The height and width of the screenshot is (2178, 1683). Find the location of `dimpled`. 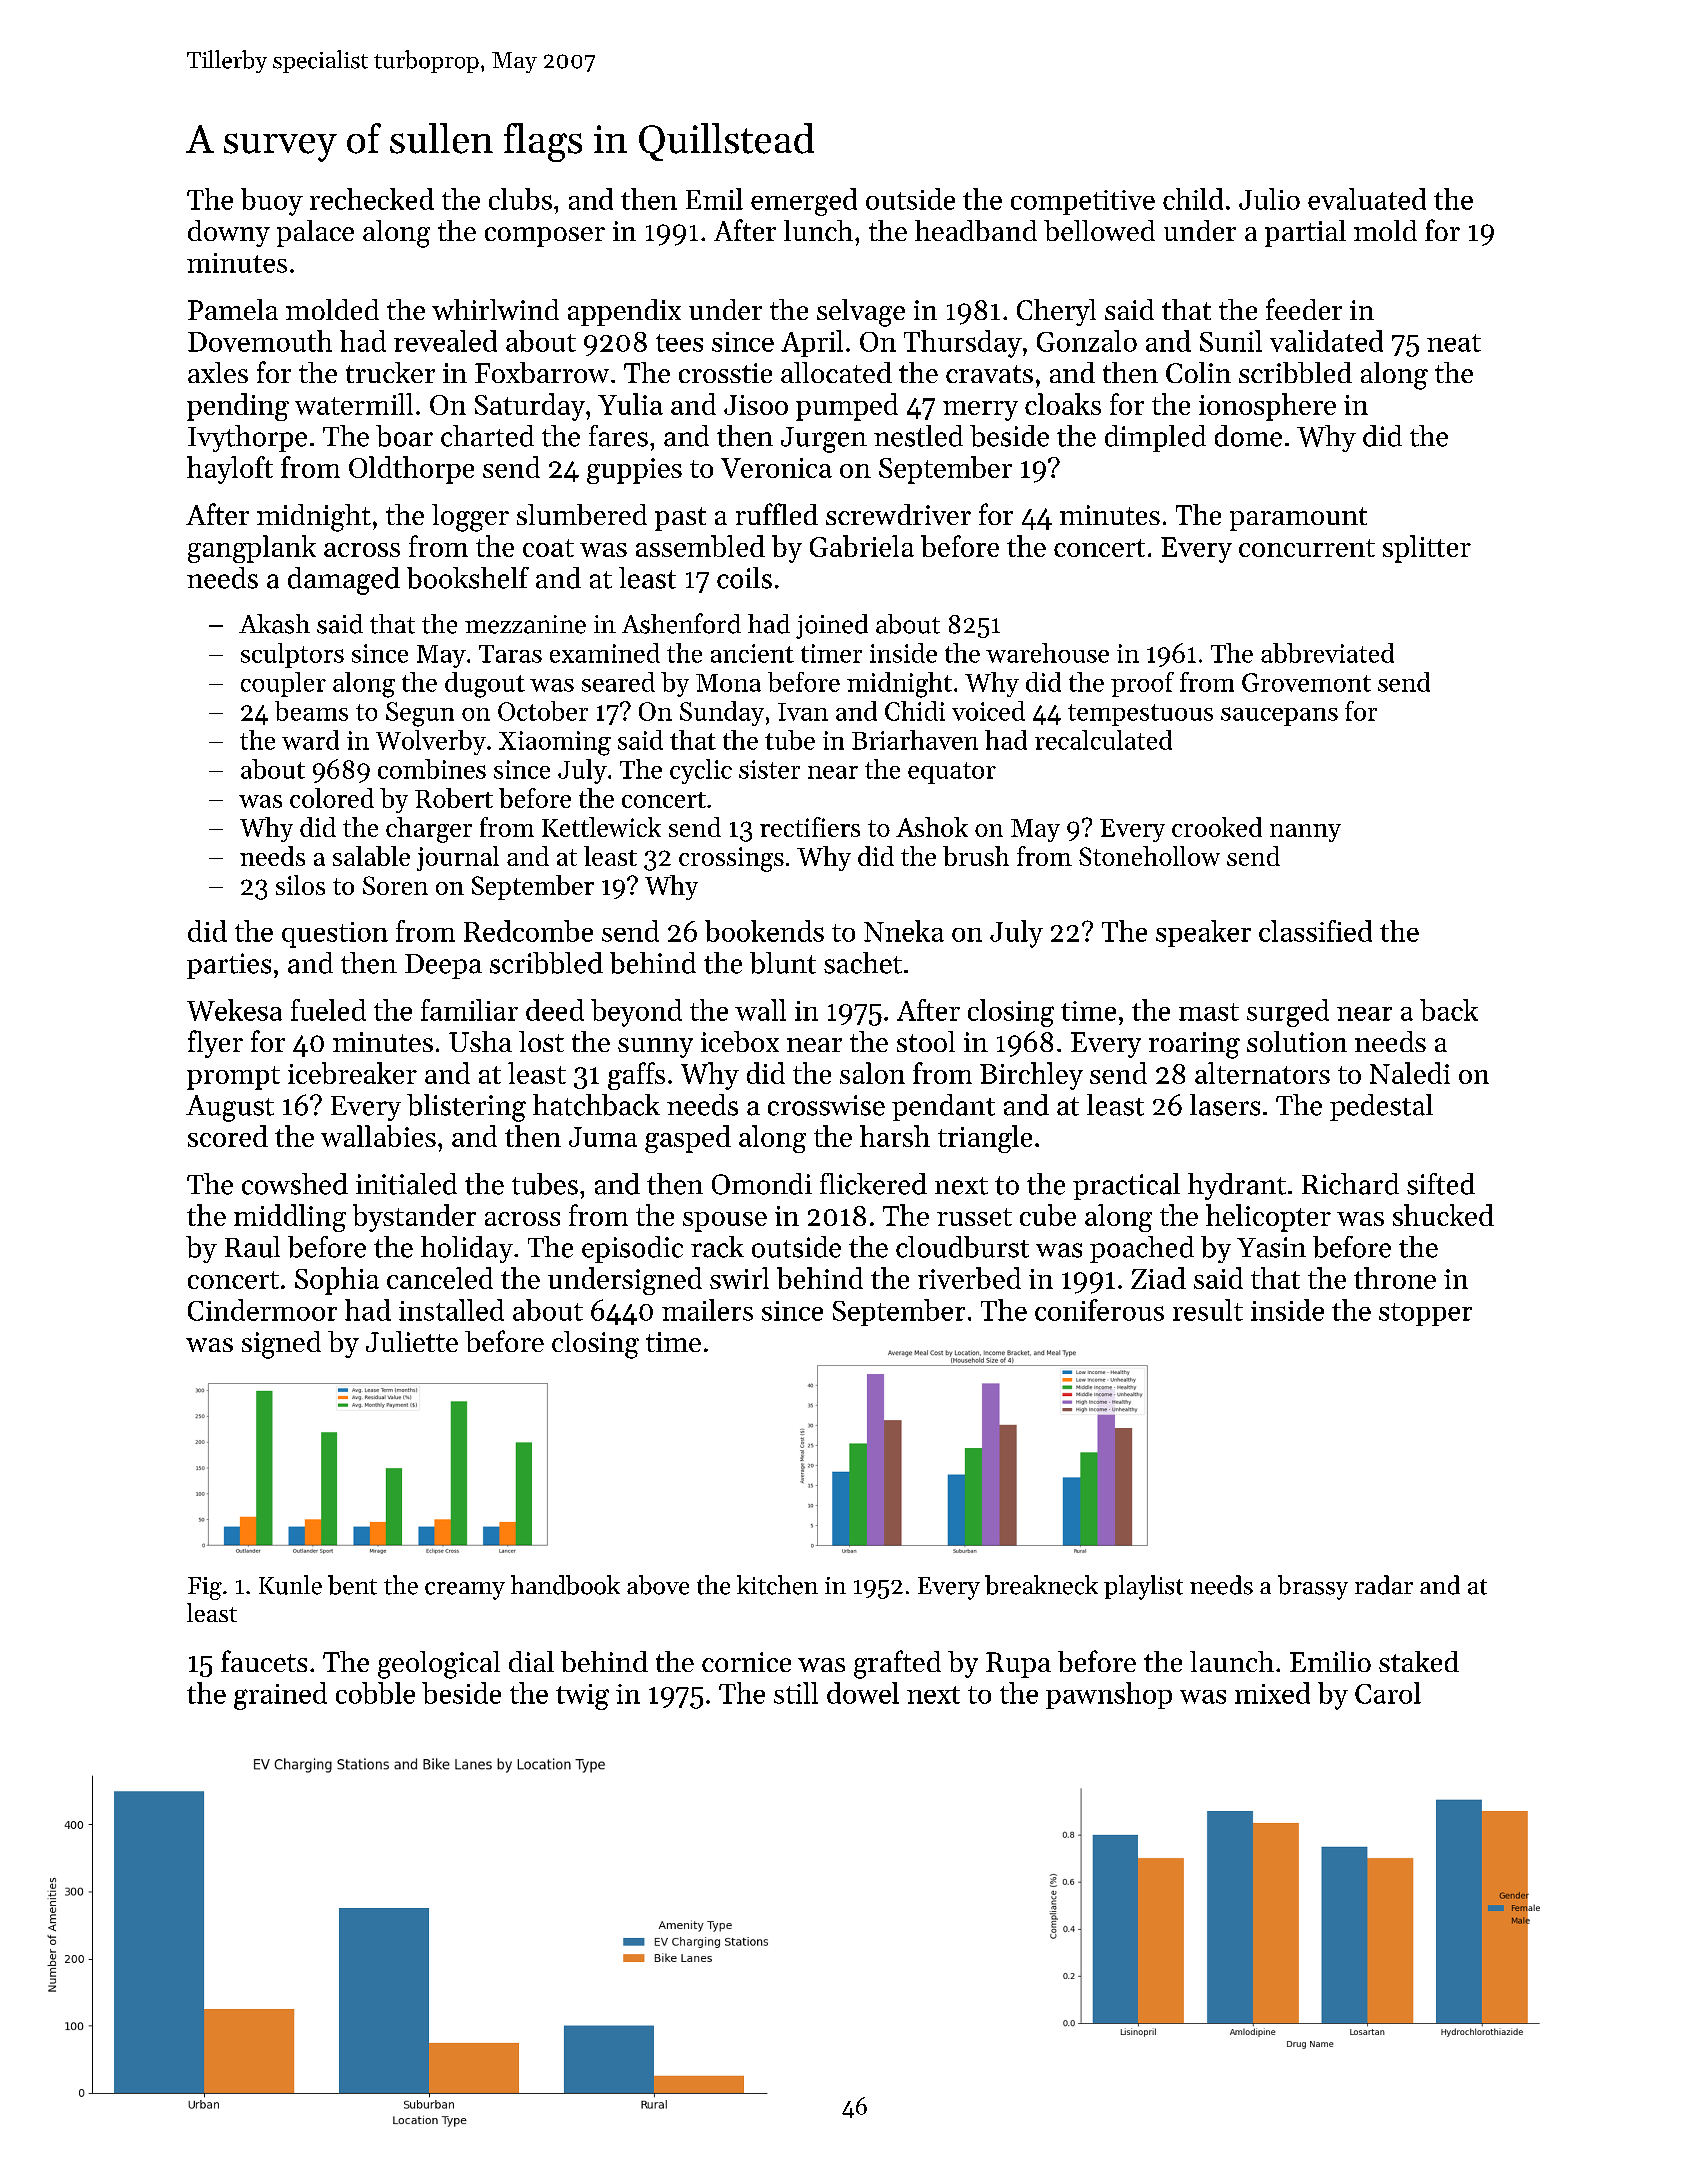

dimpled is located at coordinates (1155, 438).
